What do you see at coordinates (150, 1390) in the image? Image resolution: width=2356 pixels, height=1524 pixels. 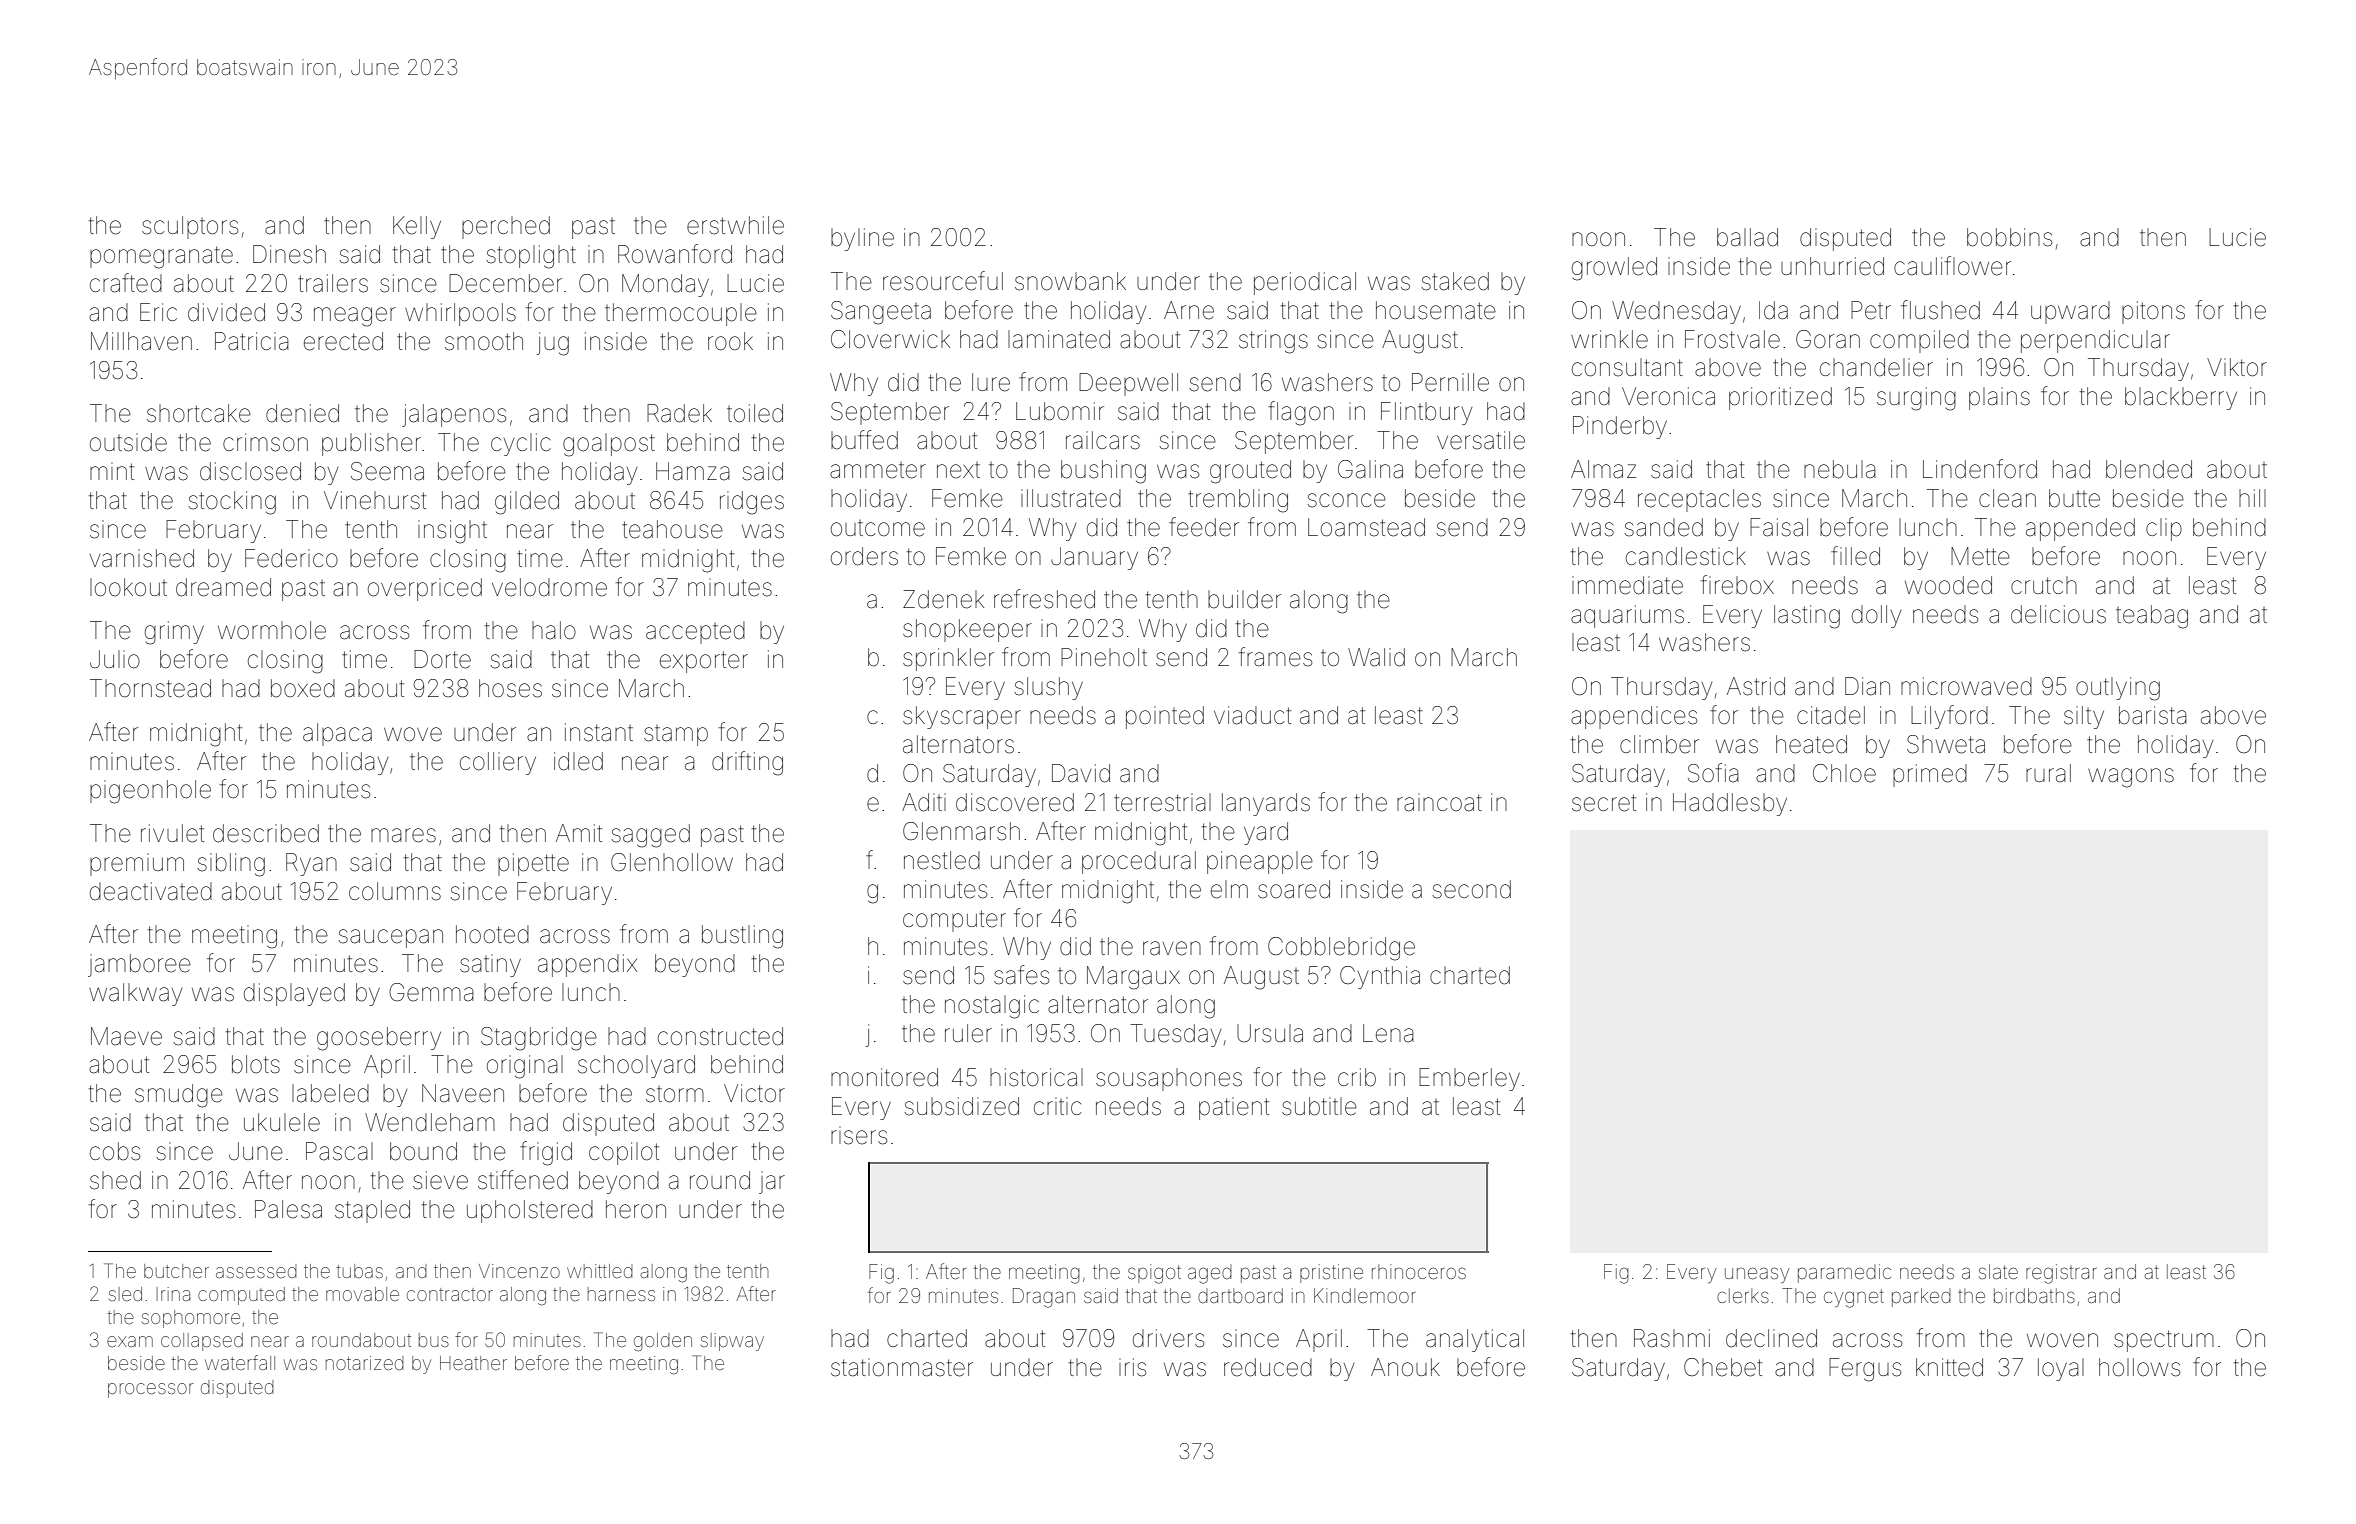 I see `processor` at bounding box center [150, 1390].
